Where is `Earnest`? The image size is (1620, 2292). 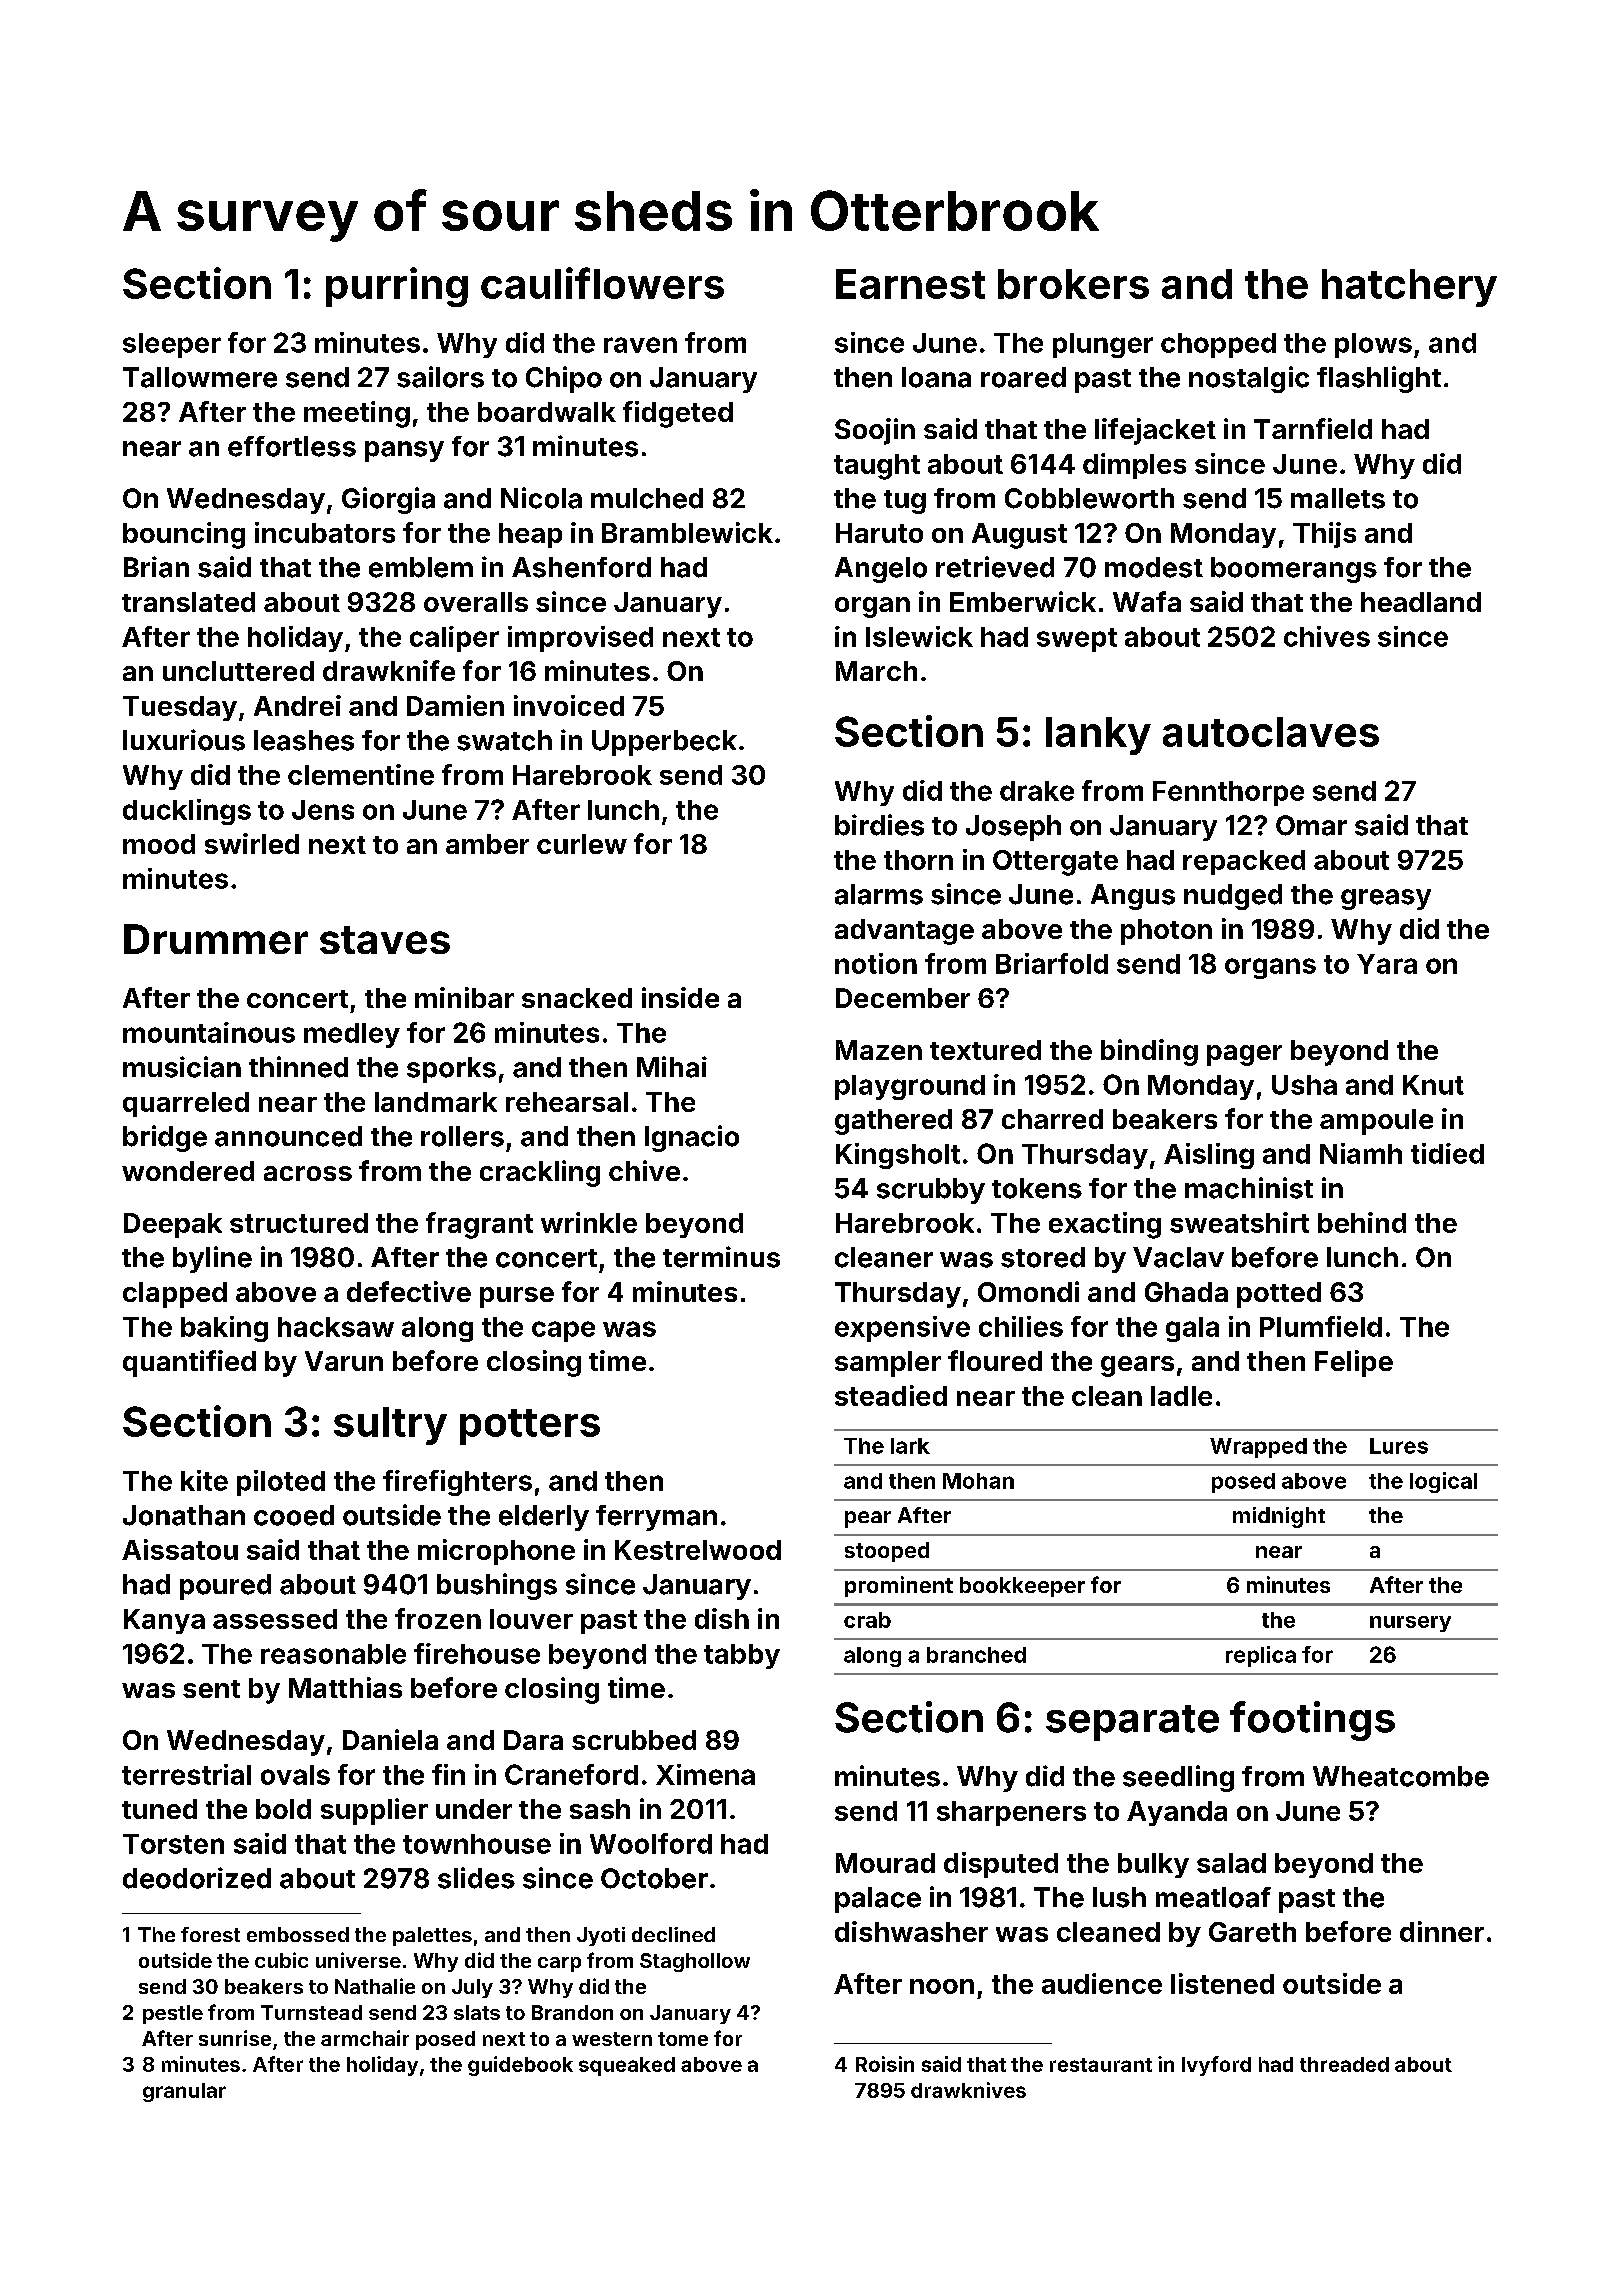
Earnest is located at coordinates (910, 284).
